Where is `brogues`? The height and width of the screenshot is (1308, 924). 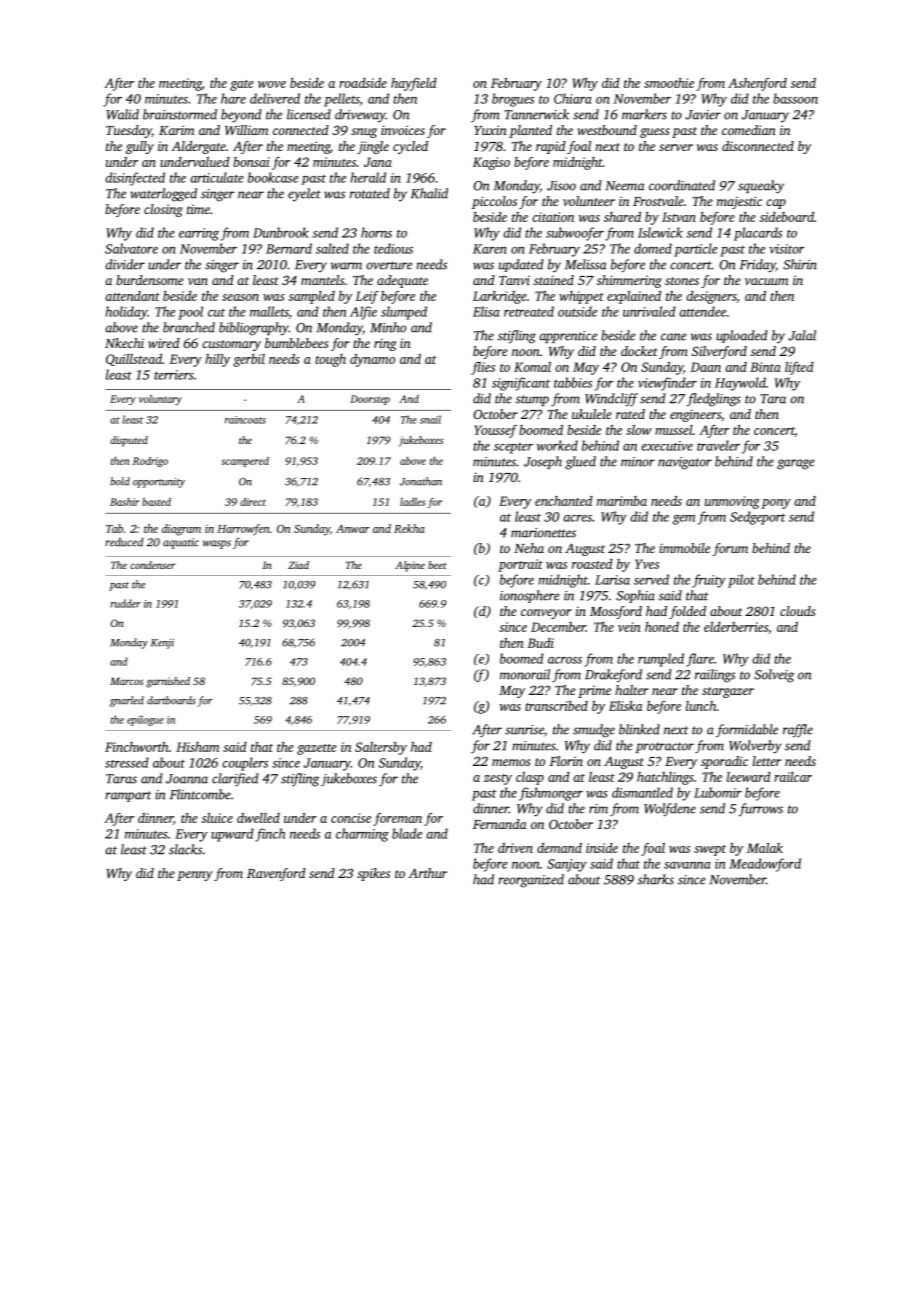 brogues is located at coordinates (513, 100).
